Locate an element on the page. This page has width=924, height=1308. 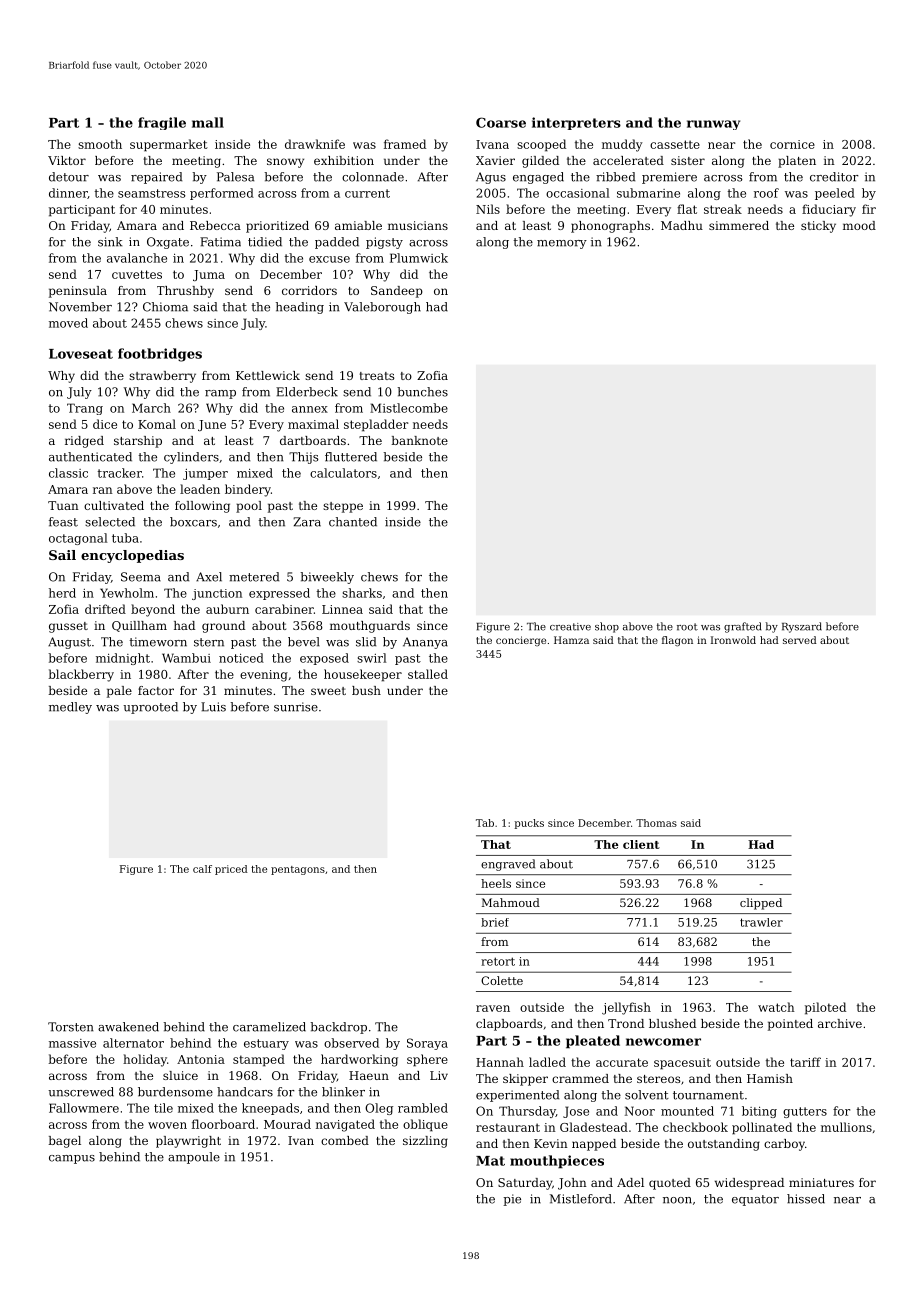
Coarse is located at coordinates (501, 122).
